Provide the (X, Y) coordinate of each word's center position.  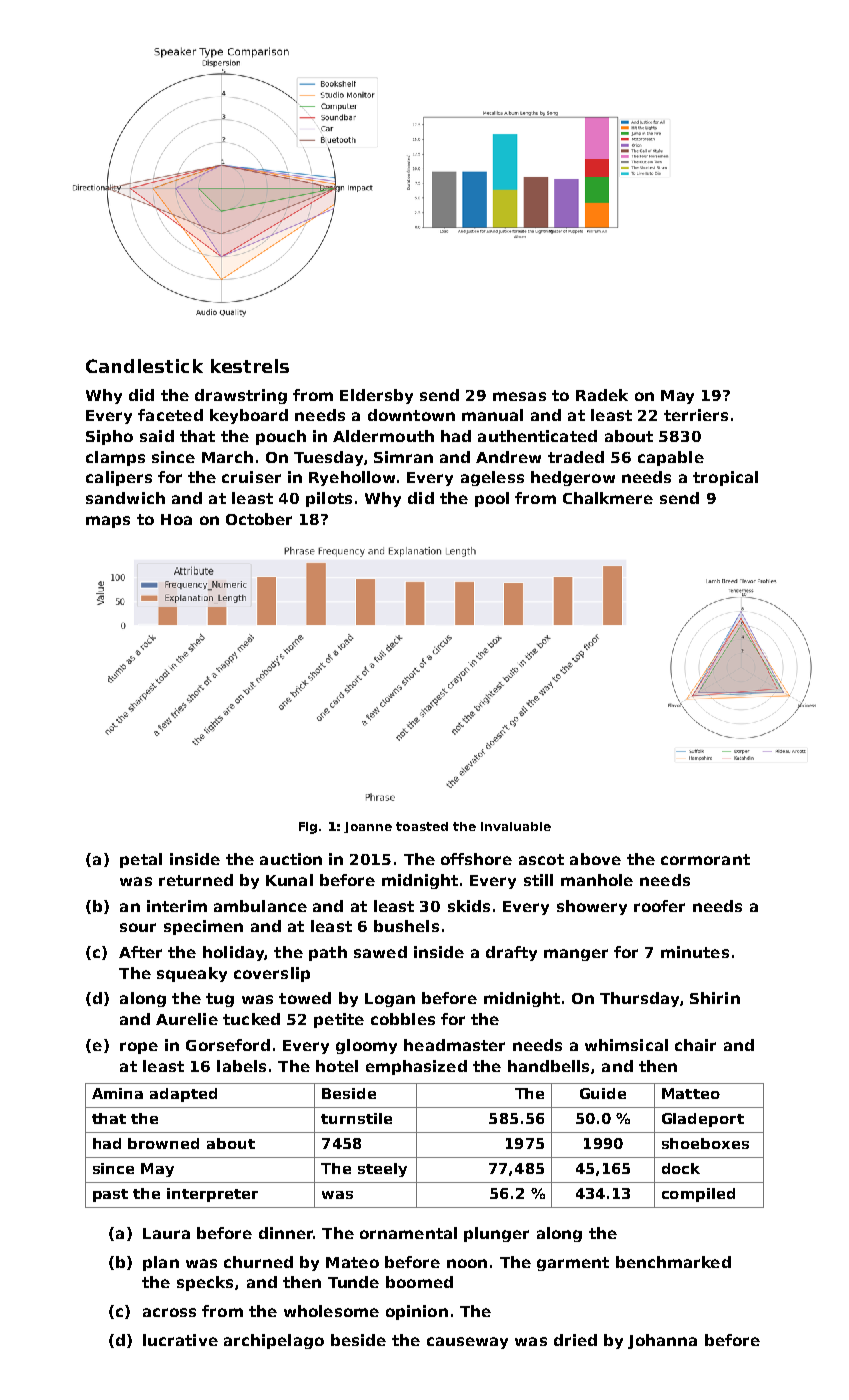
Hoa (176, 519)
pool (492, 499)
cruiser (251, 477)
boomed (419, 1282)
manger (576, 955)
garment (573, 1264)
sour (138, 927)
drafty (511, 953)
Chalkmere (608, 498)
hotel (337, 1066)
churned (258, 1262)
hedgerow (573, 478)
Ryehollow (352, 478)
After (140, 952)
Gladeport (703, 1120)
